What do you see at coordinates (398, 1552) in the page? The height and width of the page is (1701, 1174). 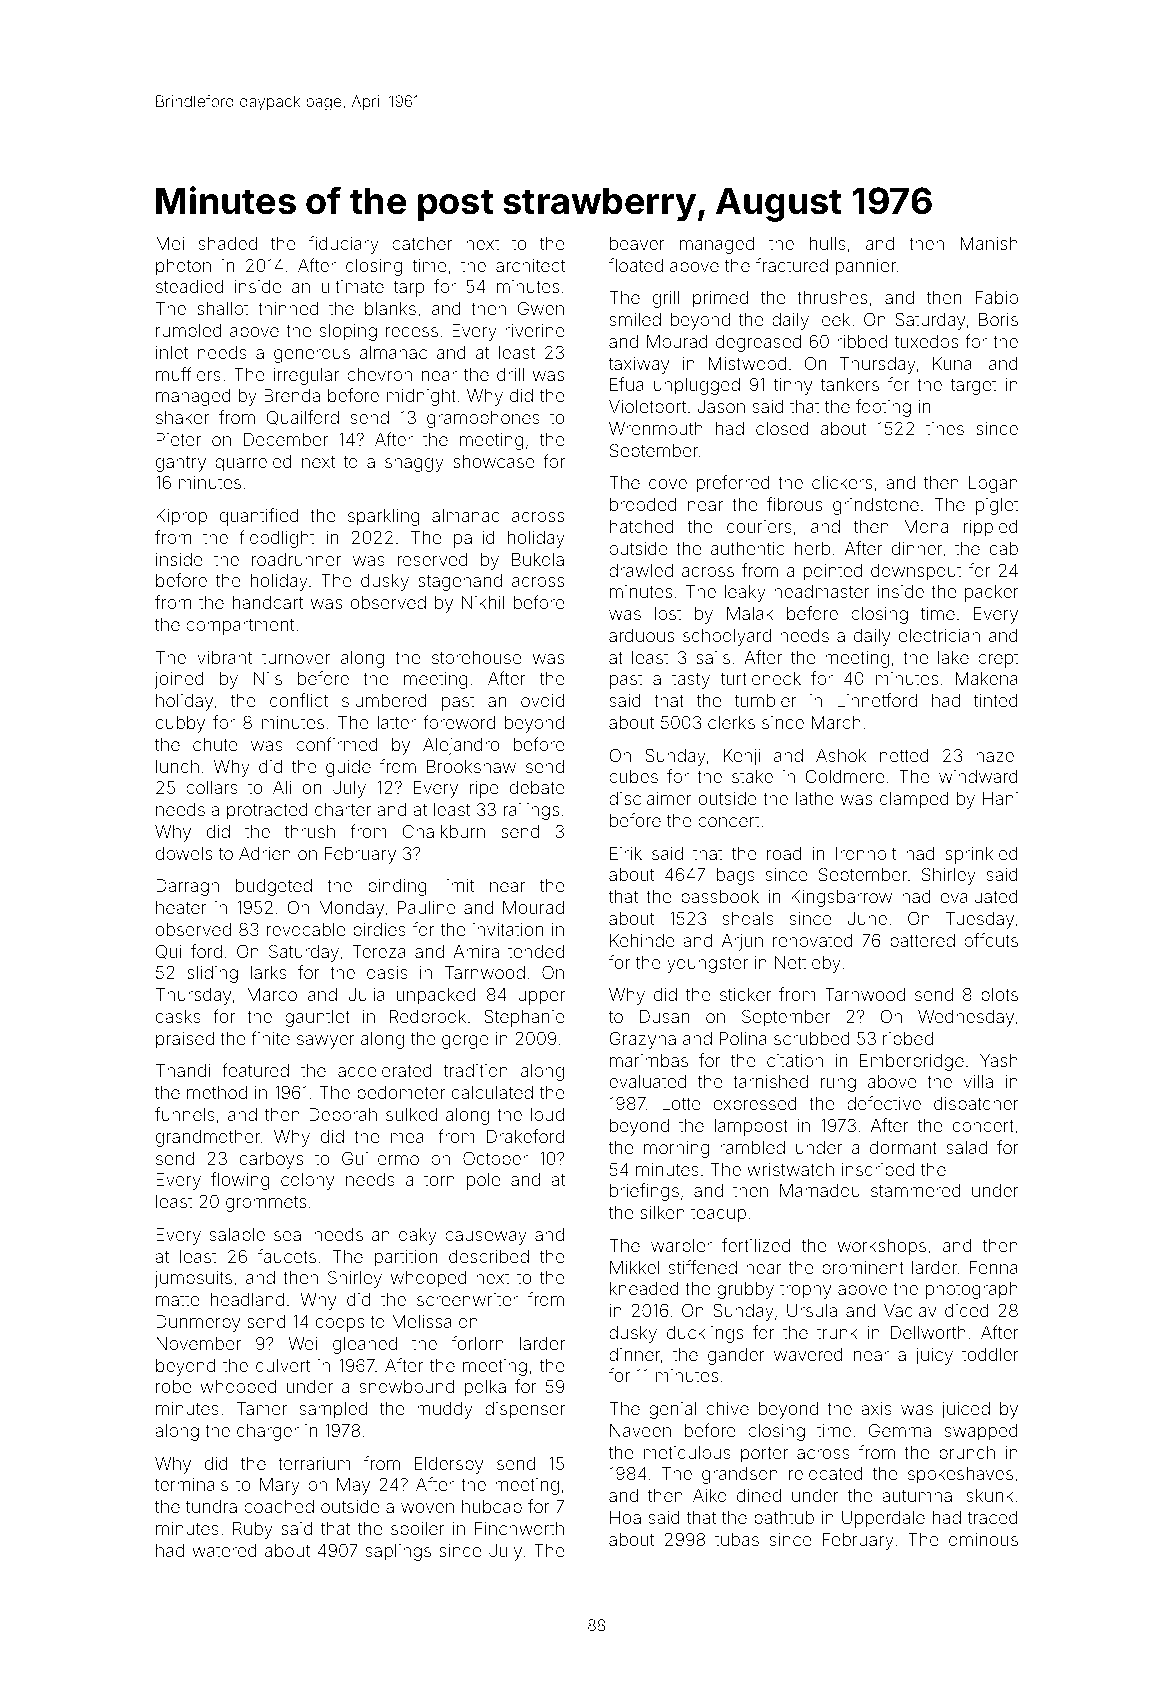 I see `saplings` at bounding box center [398, 1552].
